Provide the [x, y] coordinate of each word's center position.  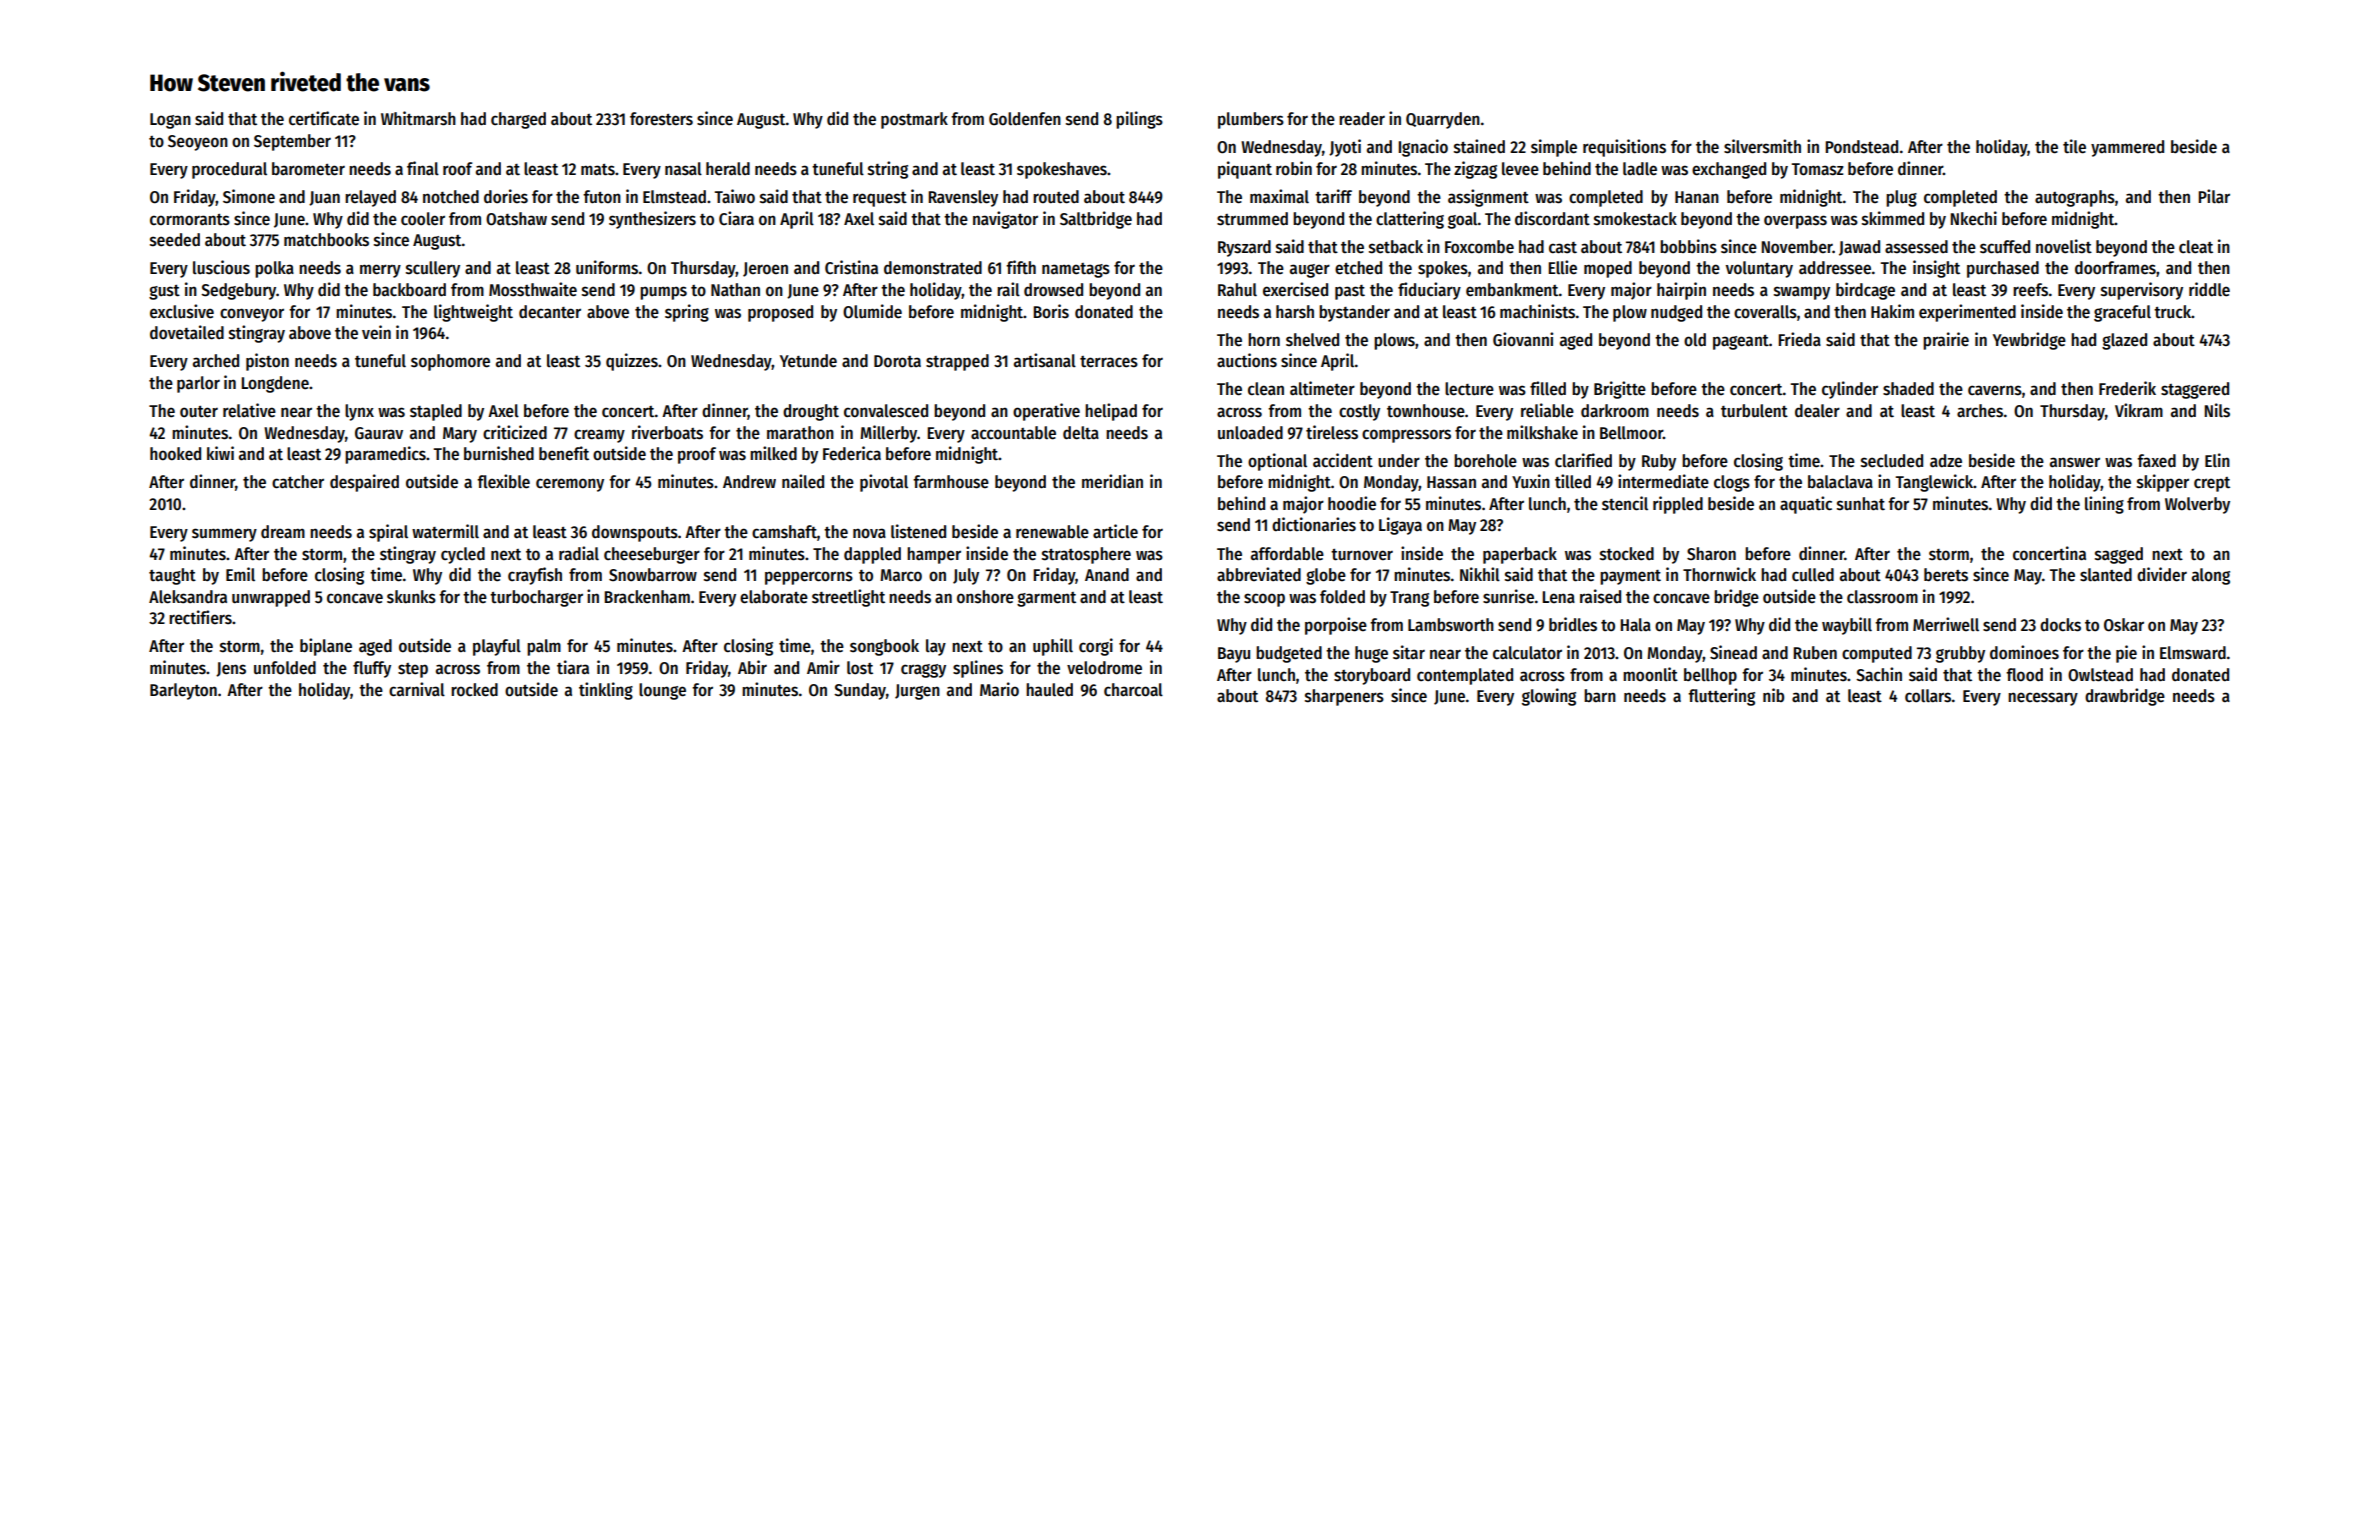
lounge [662, 691]
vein [376, 332]
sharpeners [1344, 697]
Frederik [2127, 388]
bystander [1354, 313]
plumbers [1251, 120]
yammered [2127, 148]
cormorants [190, 220]
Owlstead [2100, 675]
